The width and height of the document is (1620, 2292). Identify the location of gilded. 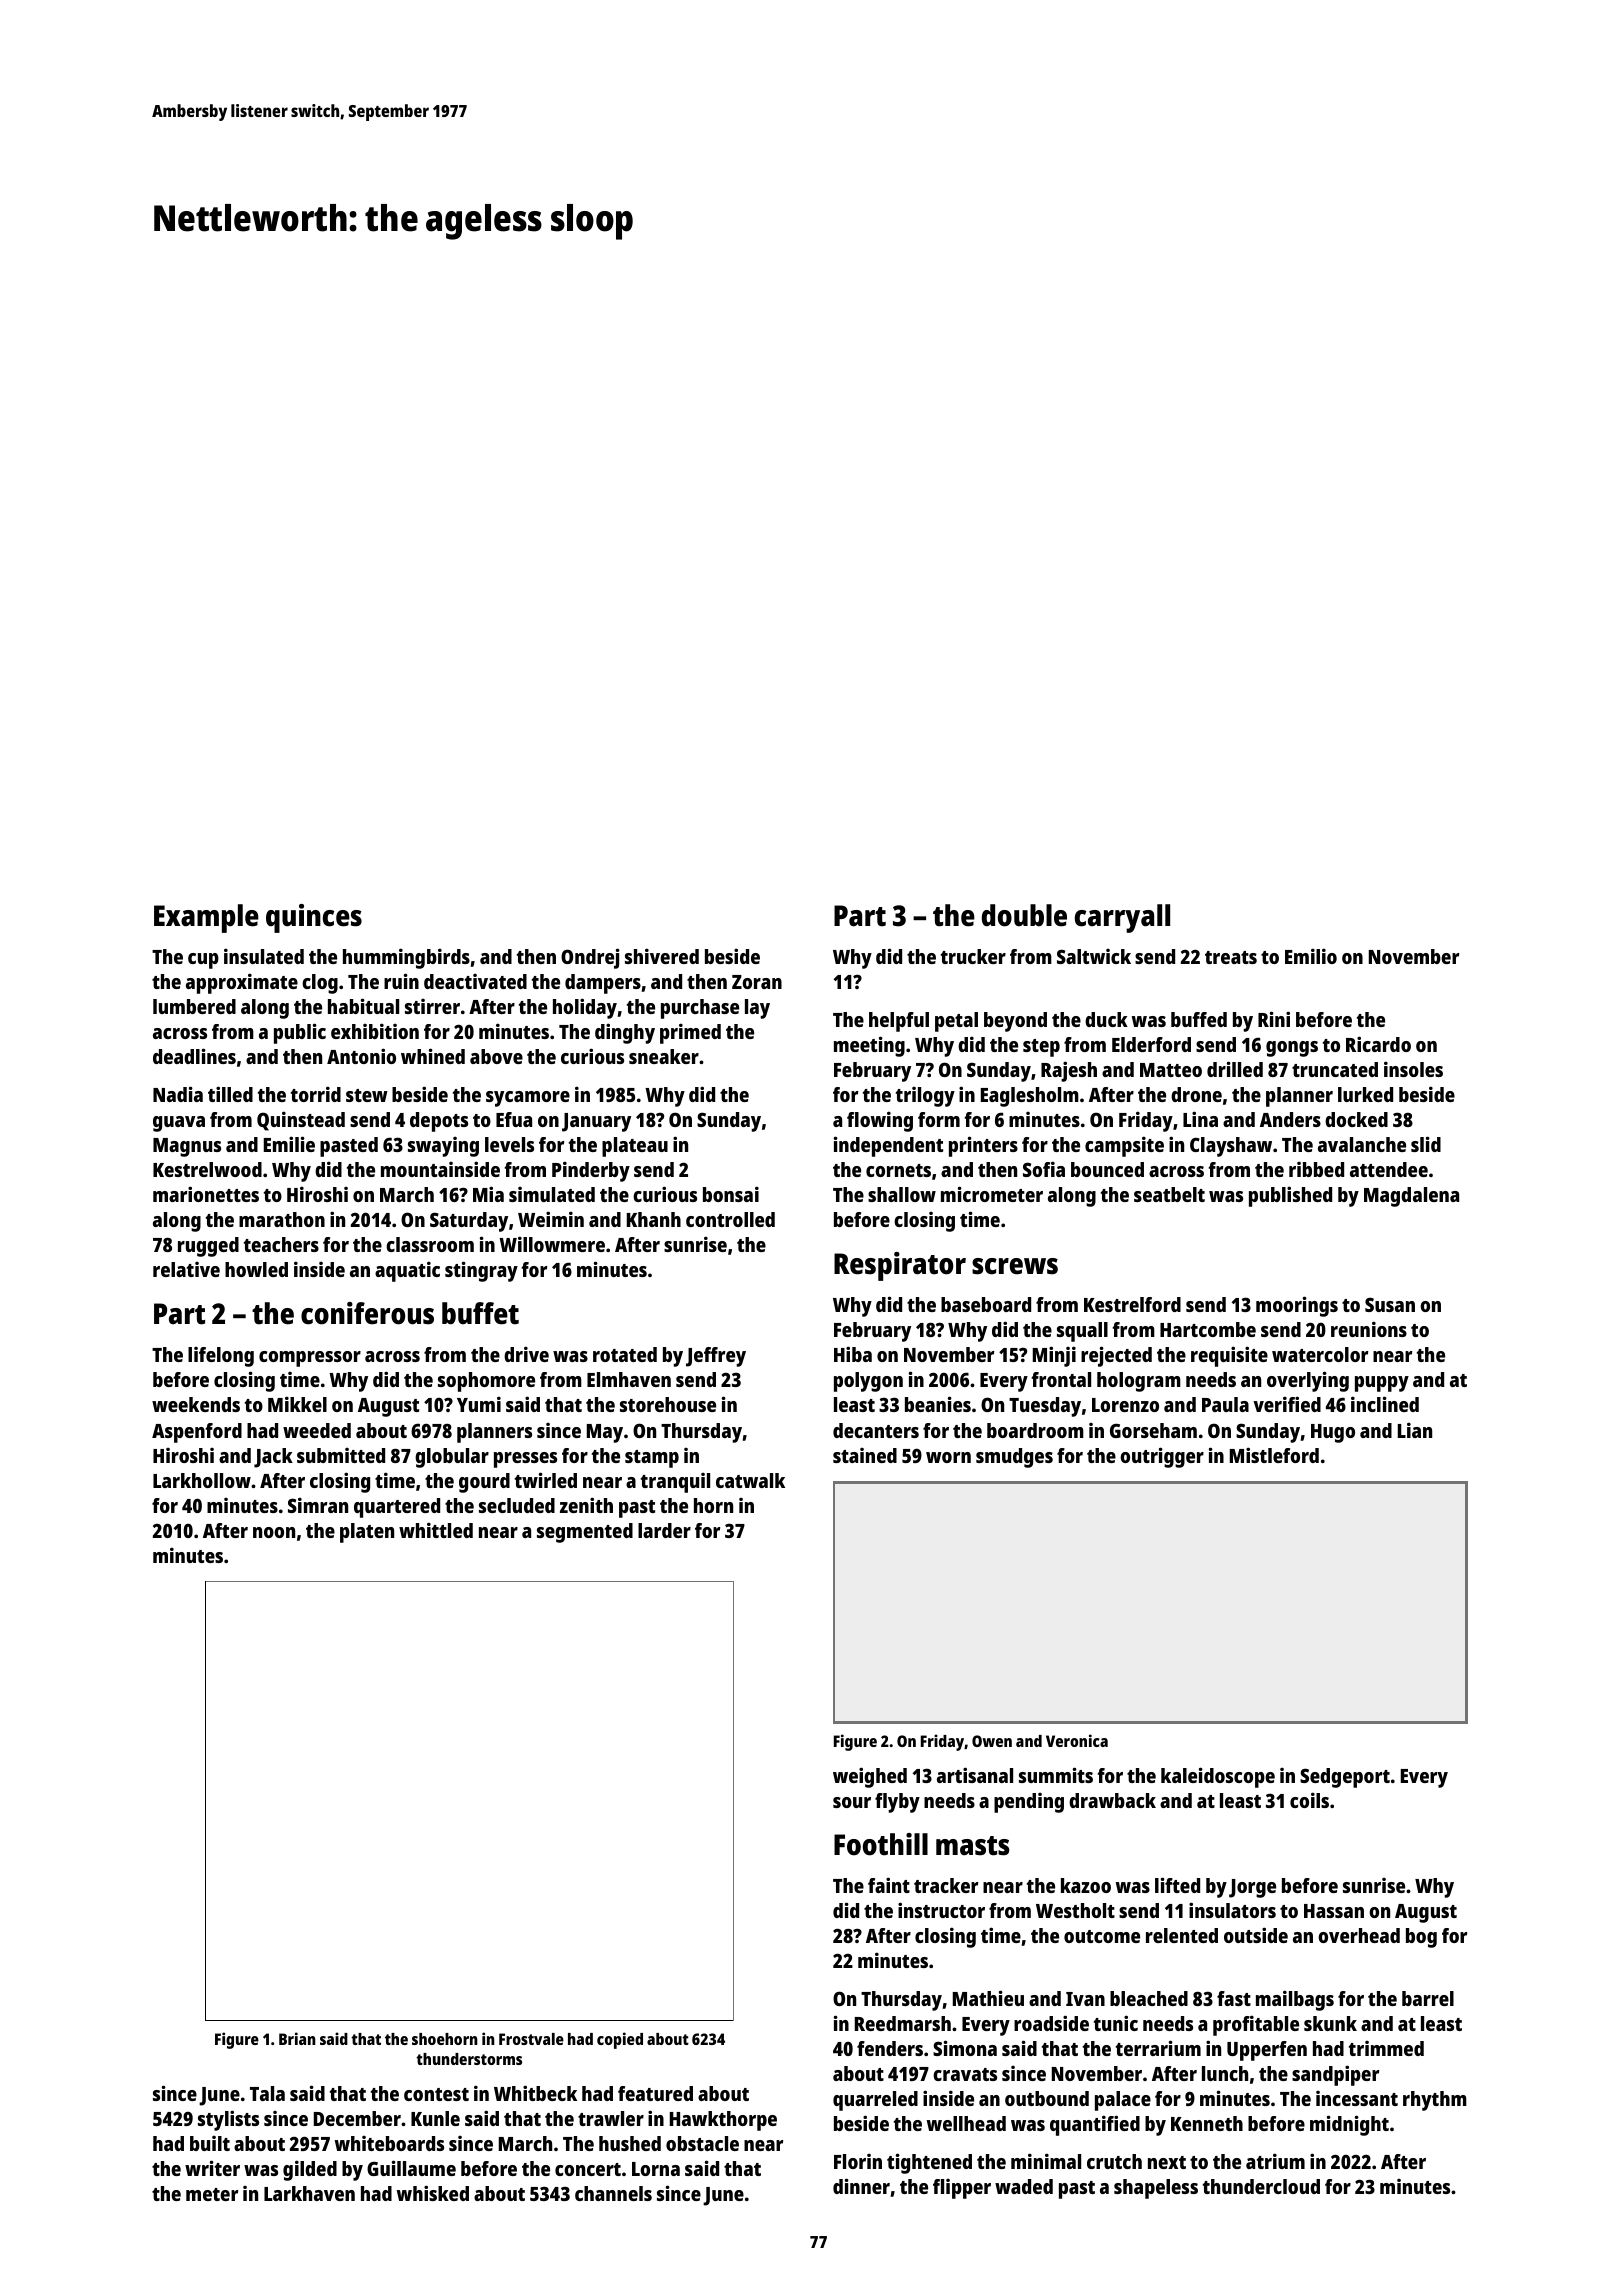
(310, 2170).
